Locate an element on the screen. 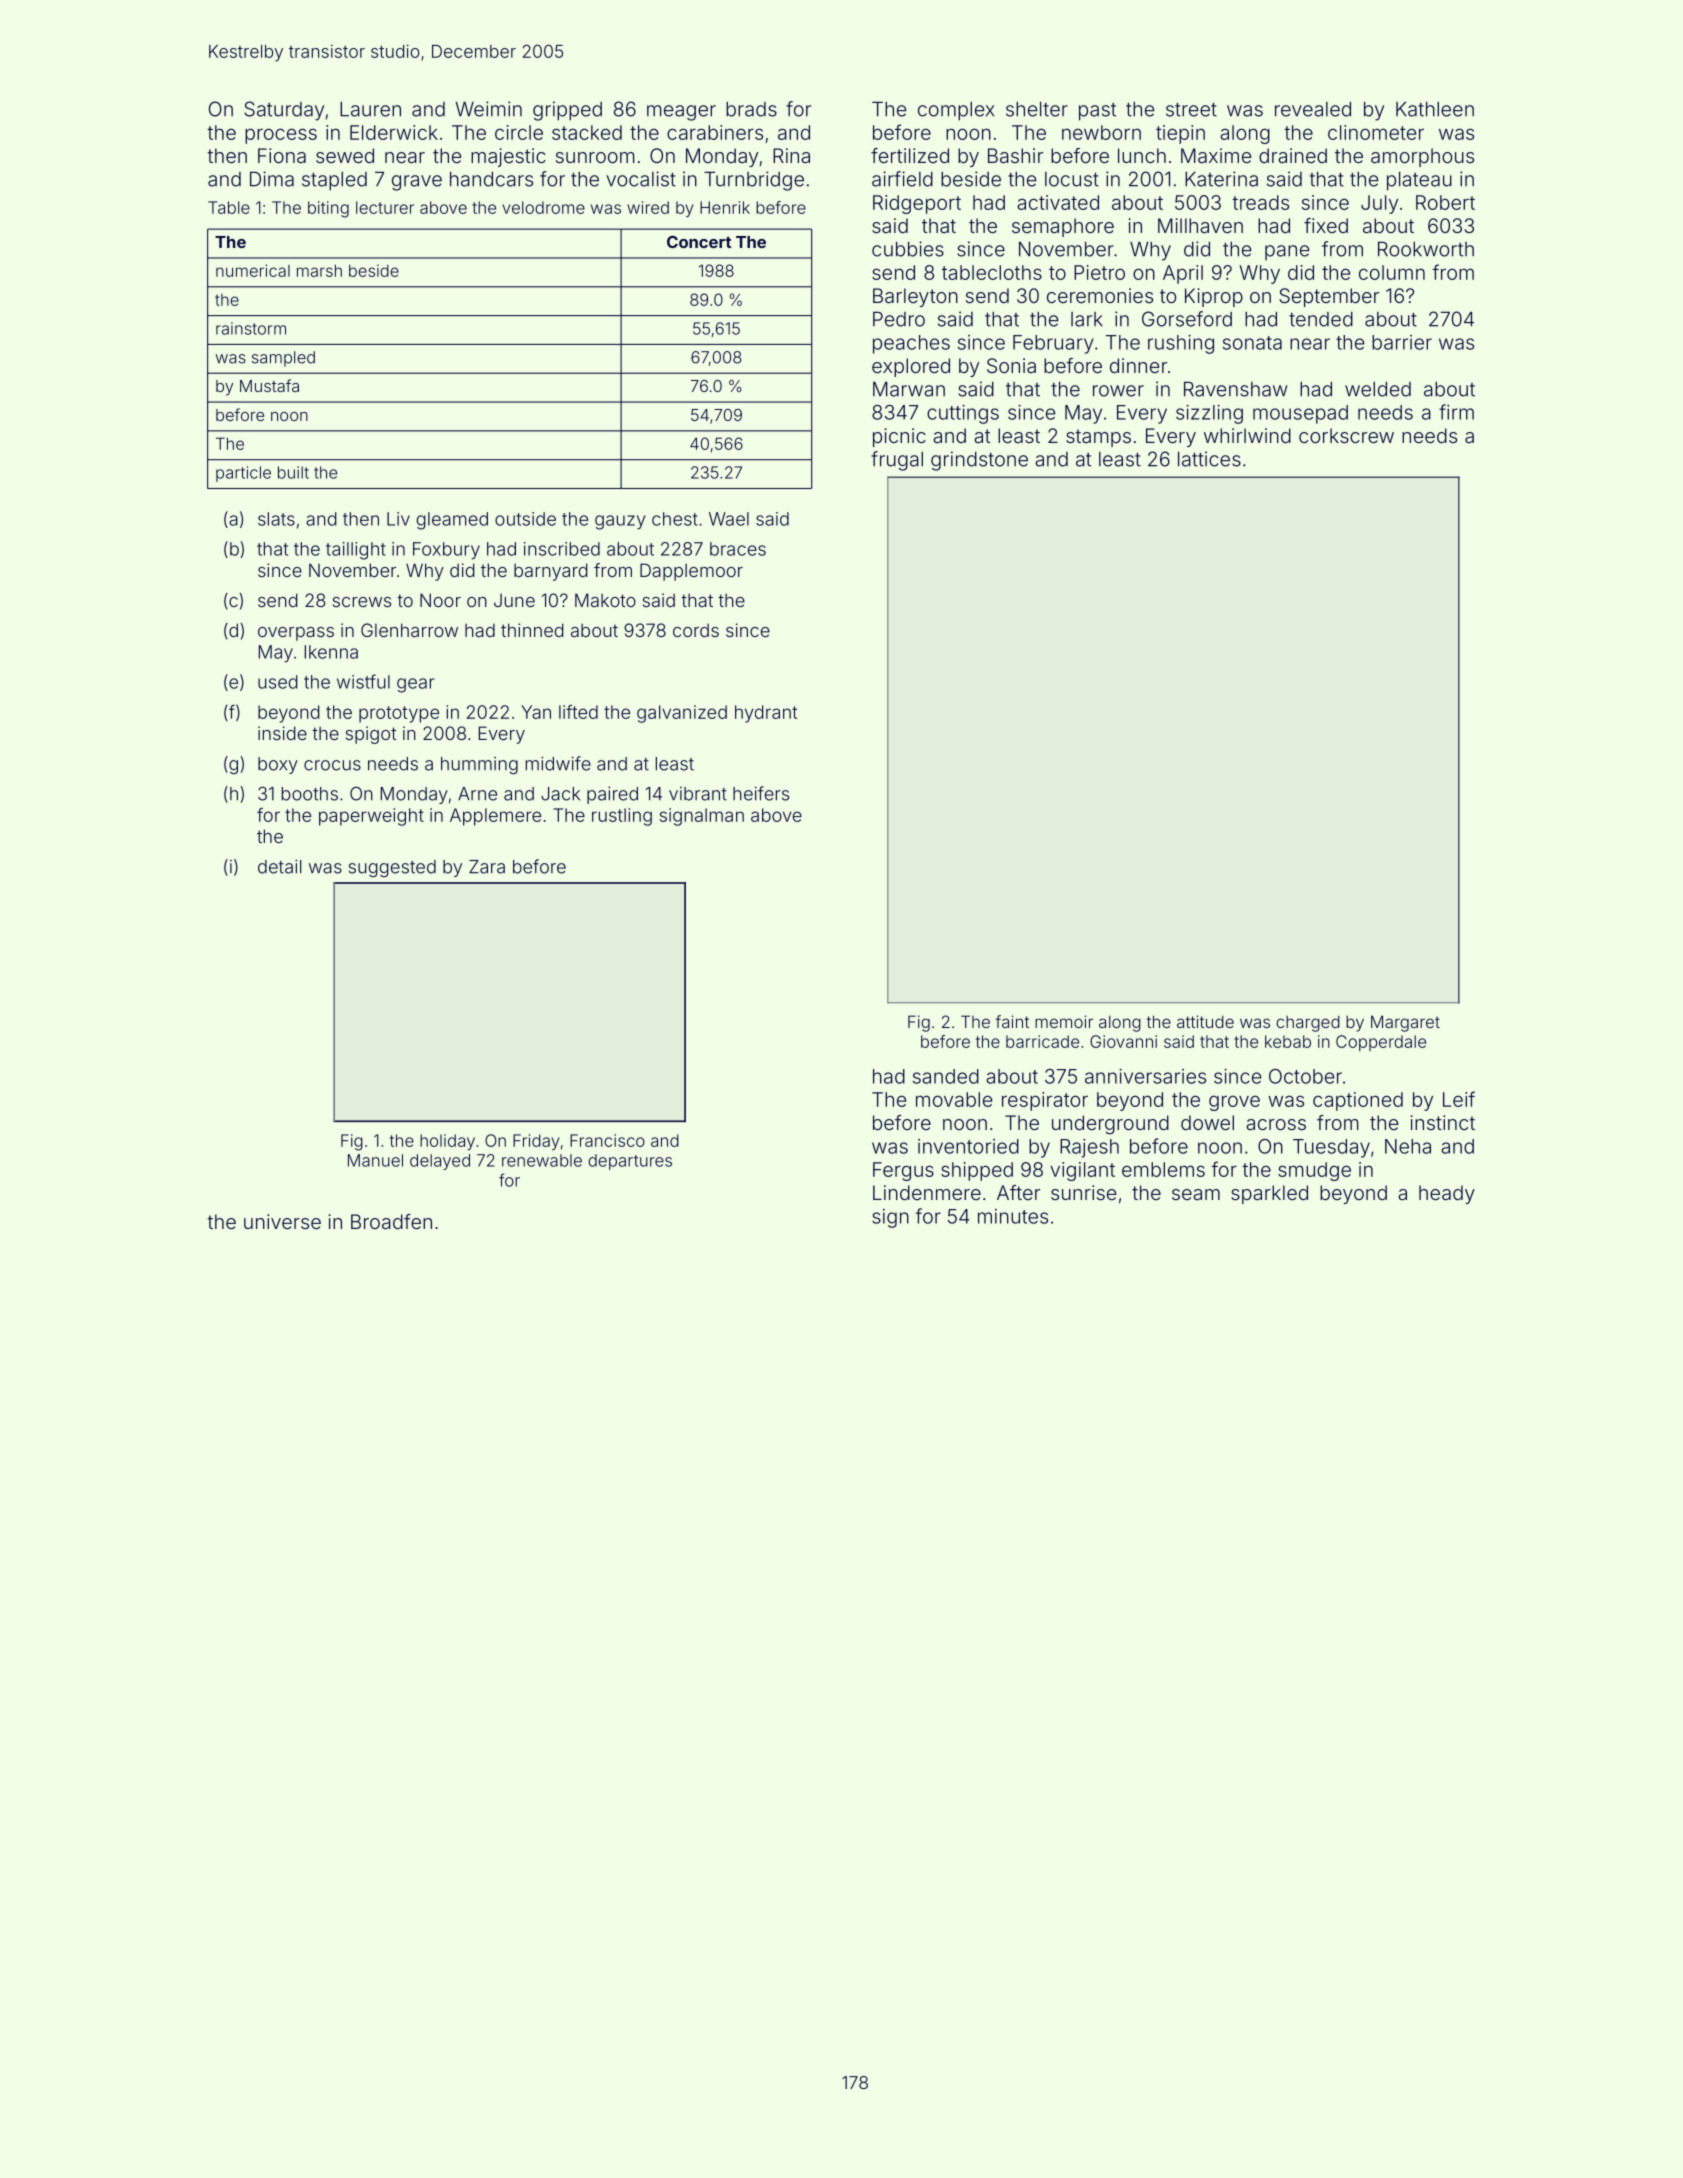 This screenshot has height=2178, width=1683. Lindenmere is located at coordinates (927, 1192).
